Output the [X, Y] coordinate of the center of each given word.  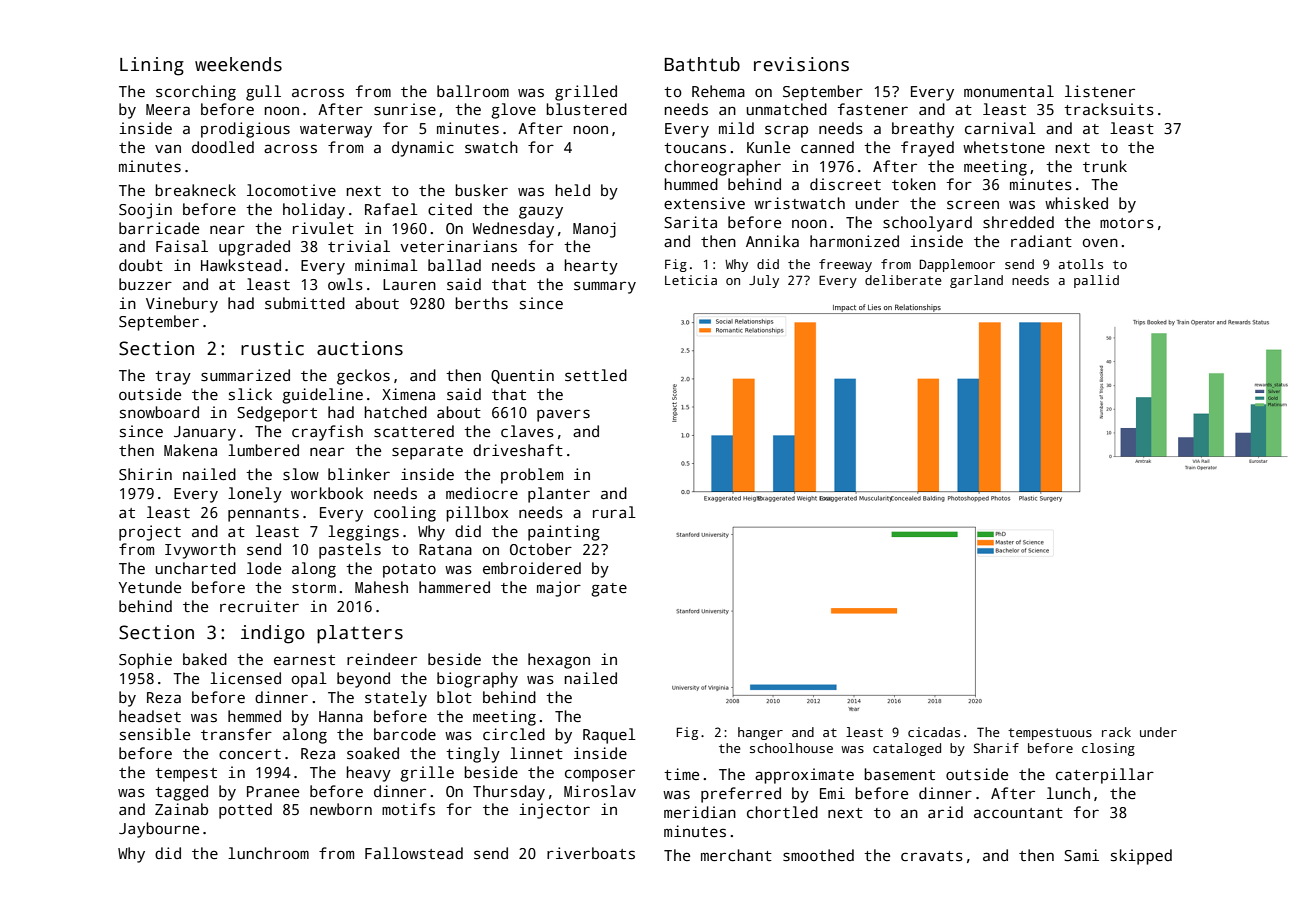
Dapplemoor [957, 265]
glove [513, 111]
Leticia [691, 280]
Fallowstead [414, 853]
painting [564, 533]
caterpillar [1105, 776]
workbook [327, 493]
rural [614, 512]
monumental [1009, 91]
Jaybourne [159, 830]
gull [263, 93]
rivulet [323, 228]
